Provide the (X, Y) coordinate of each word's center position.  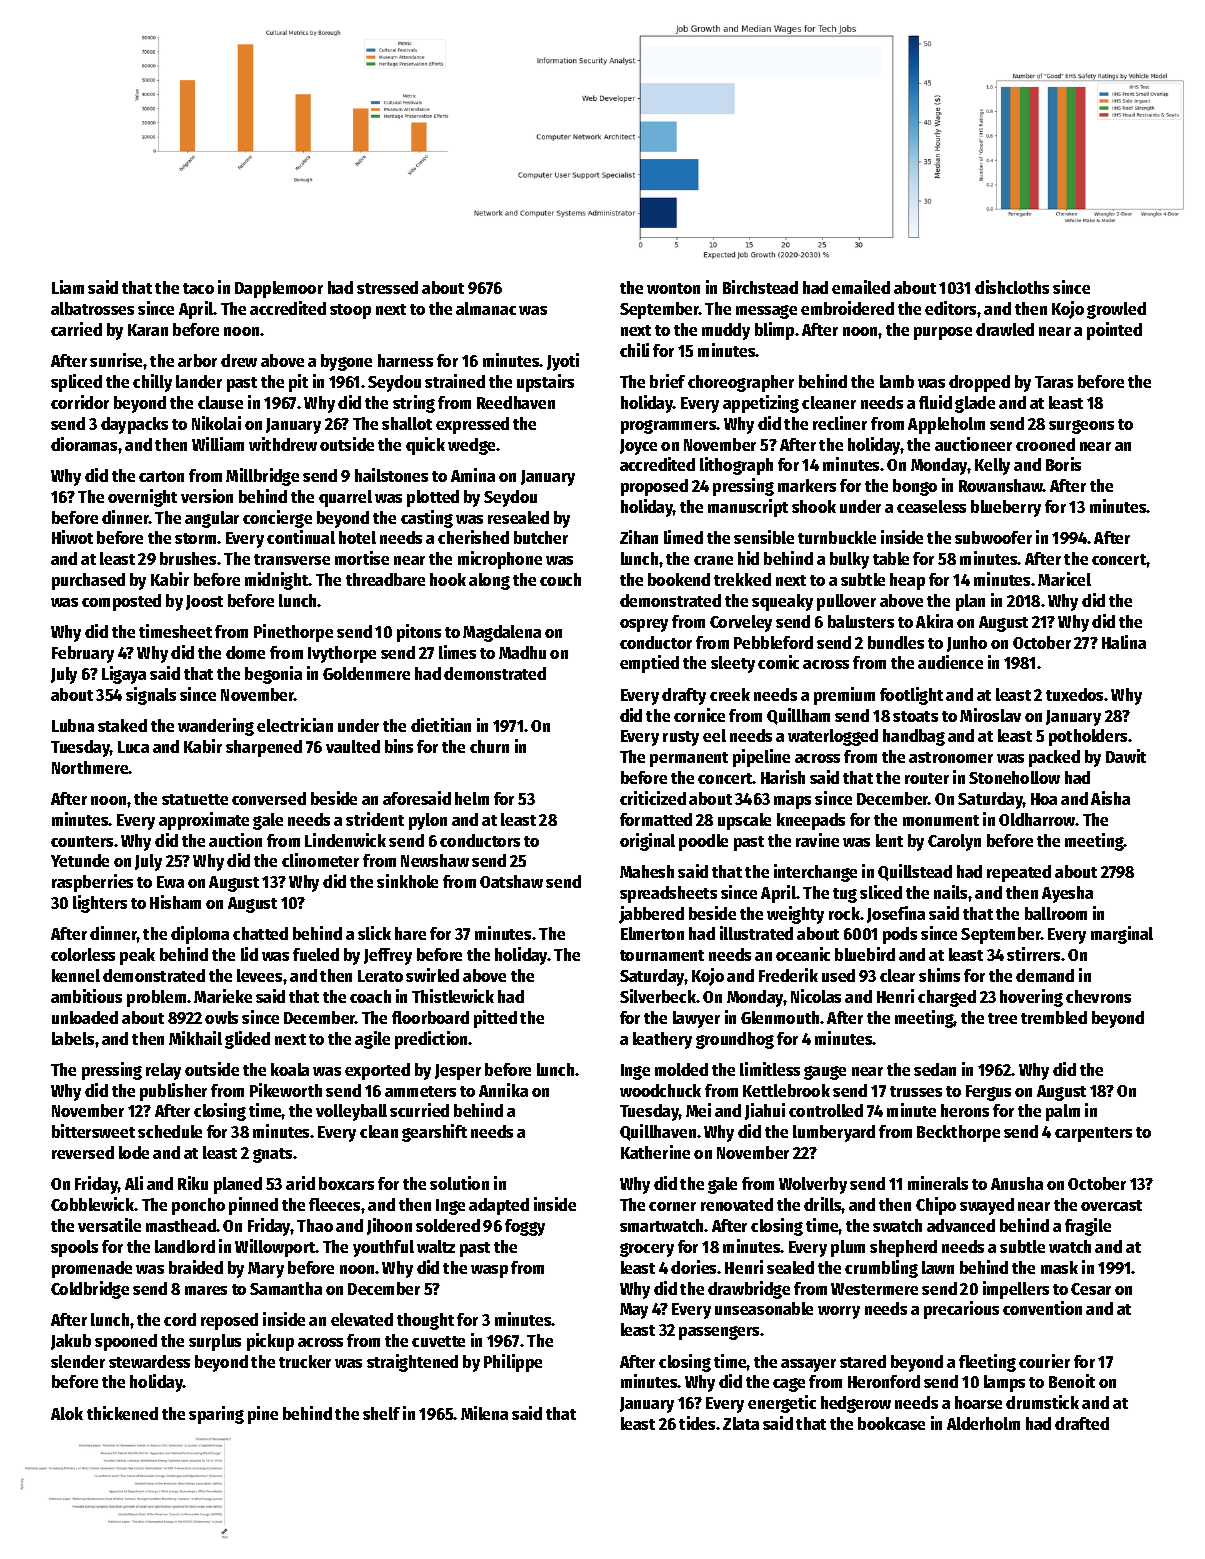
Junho (967, 644)
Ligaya (124, 675)
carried (76, 329)
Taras (1054, 382)
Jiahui (765, 1111)
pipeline (761, 758)
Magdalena (502, 633)
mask (1059, 1267)
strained (455, 381)
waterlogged (833, 737)
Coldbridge (90, 1290)
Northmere (90, 767)
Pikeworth (286, 1090)
